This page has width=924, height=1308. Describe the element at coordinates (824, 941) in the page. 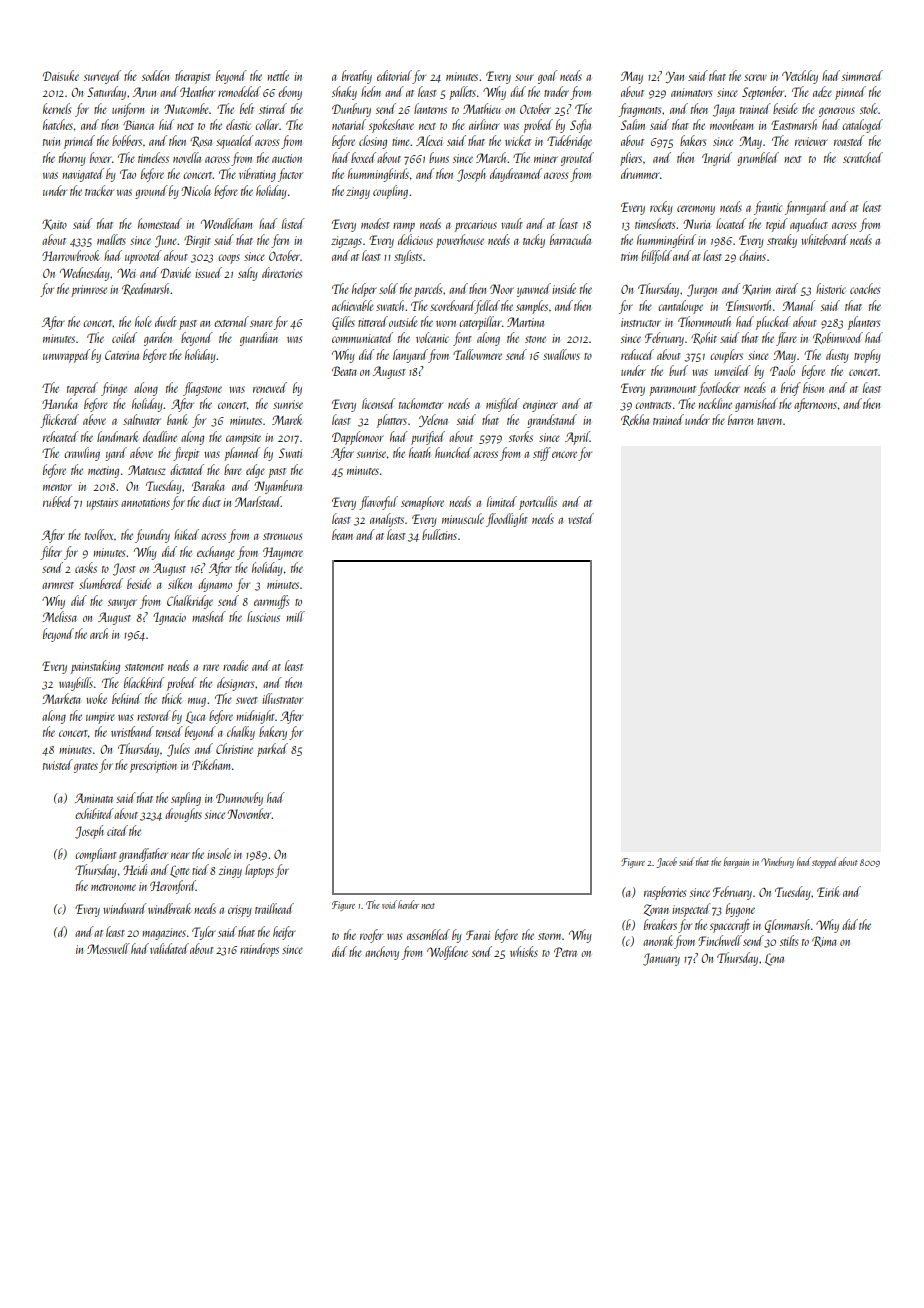

I see `Rima` at that location.
